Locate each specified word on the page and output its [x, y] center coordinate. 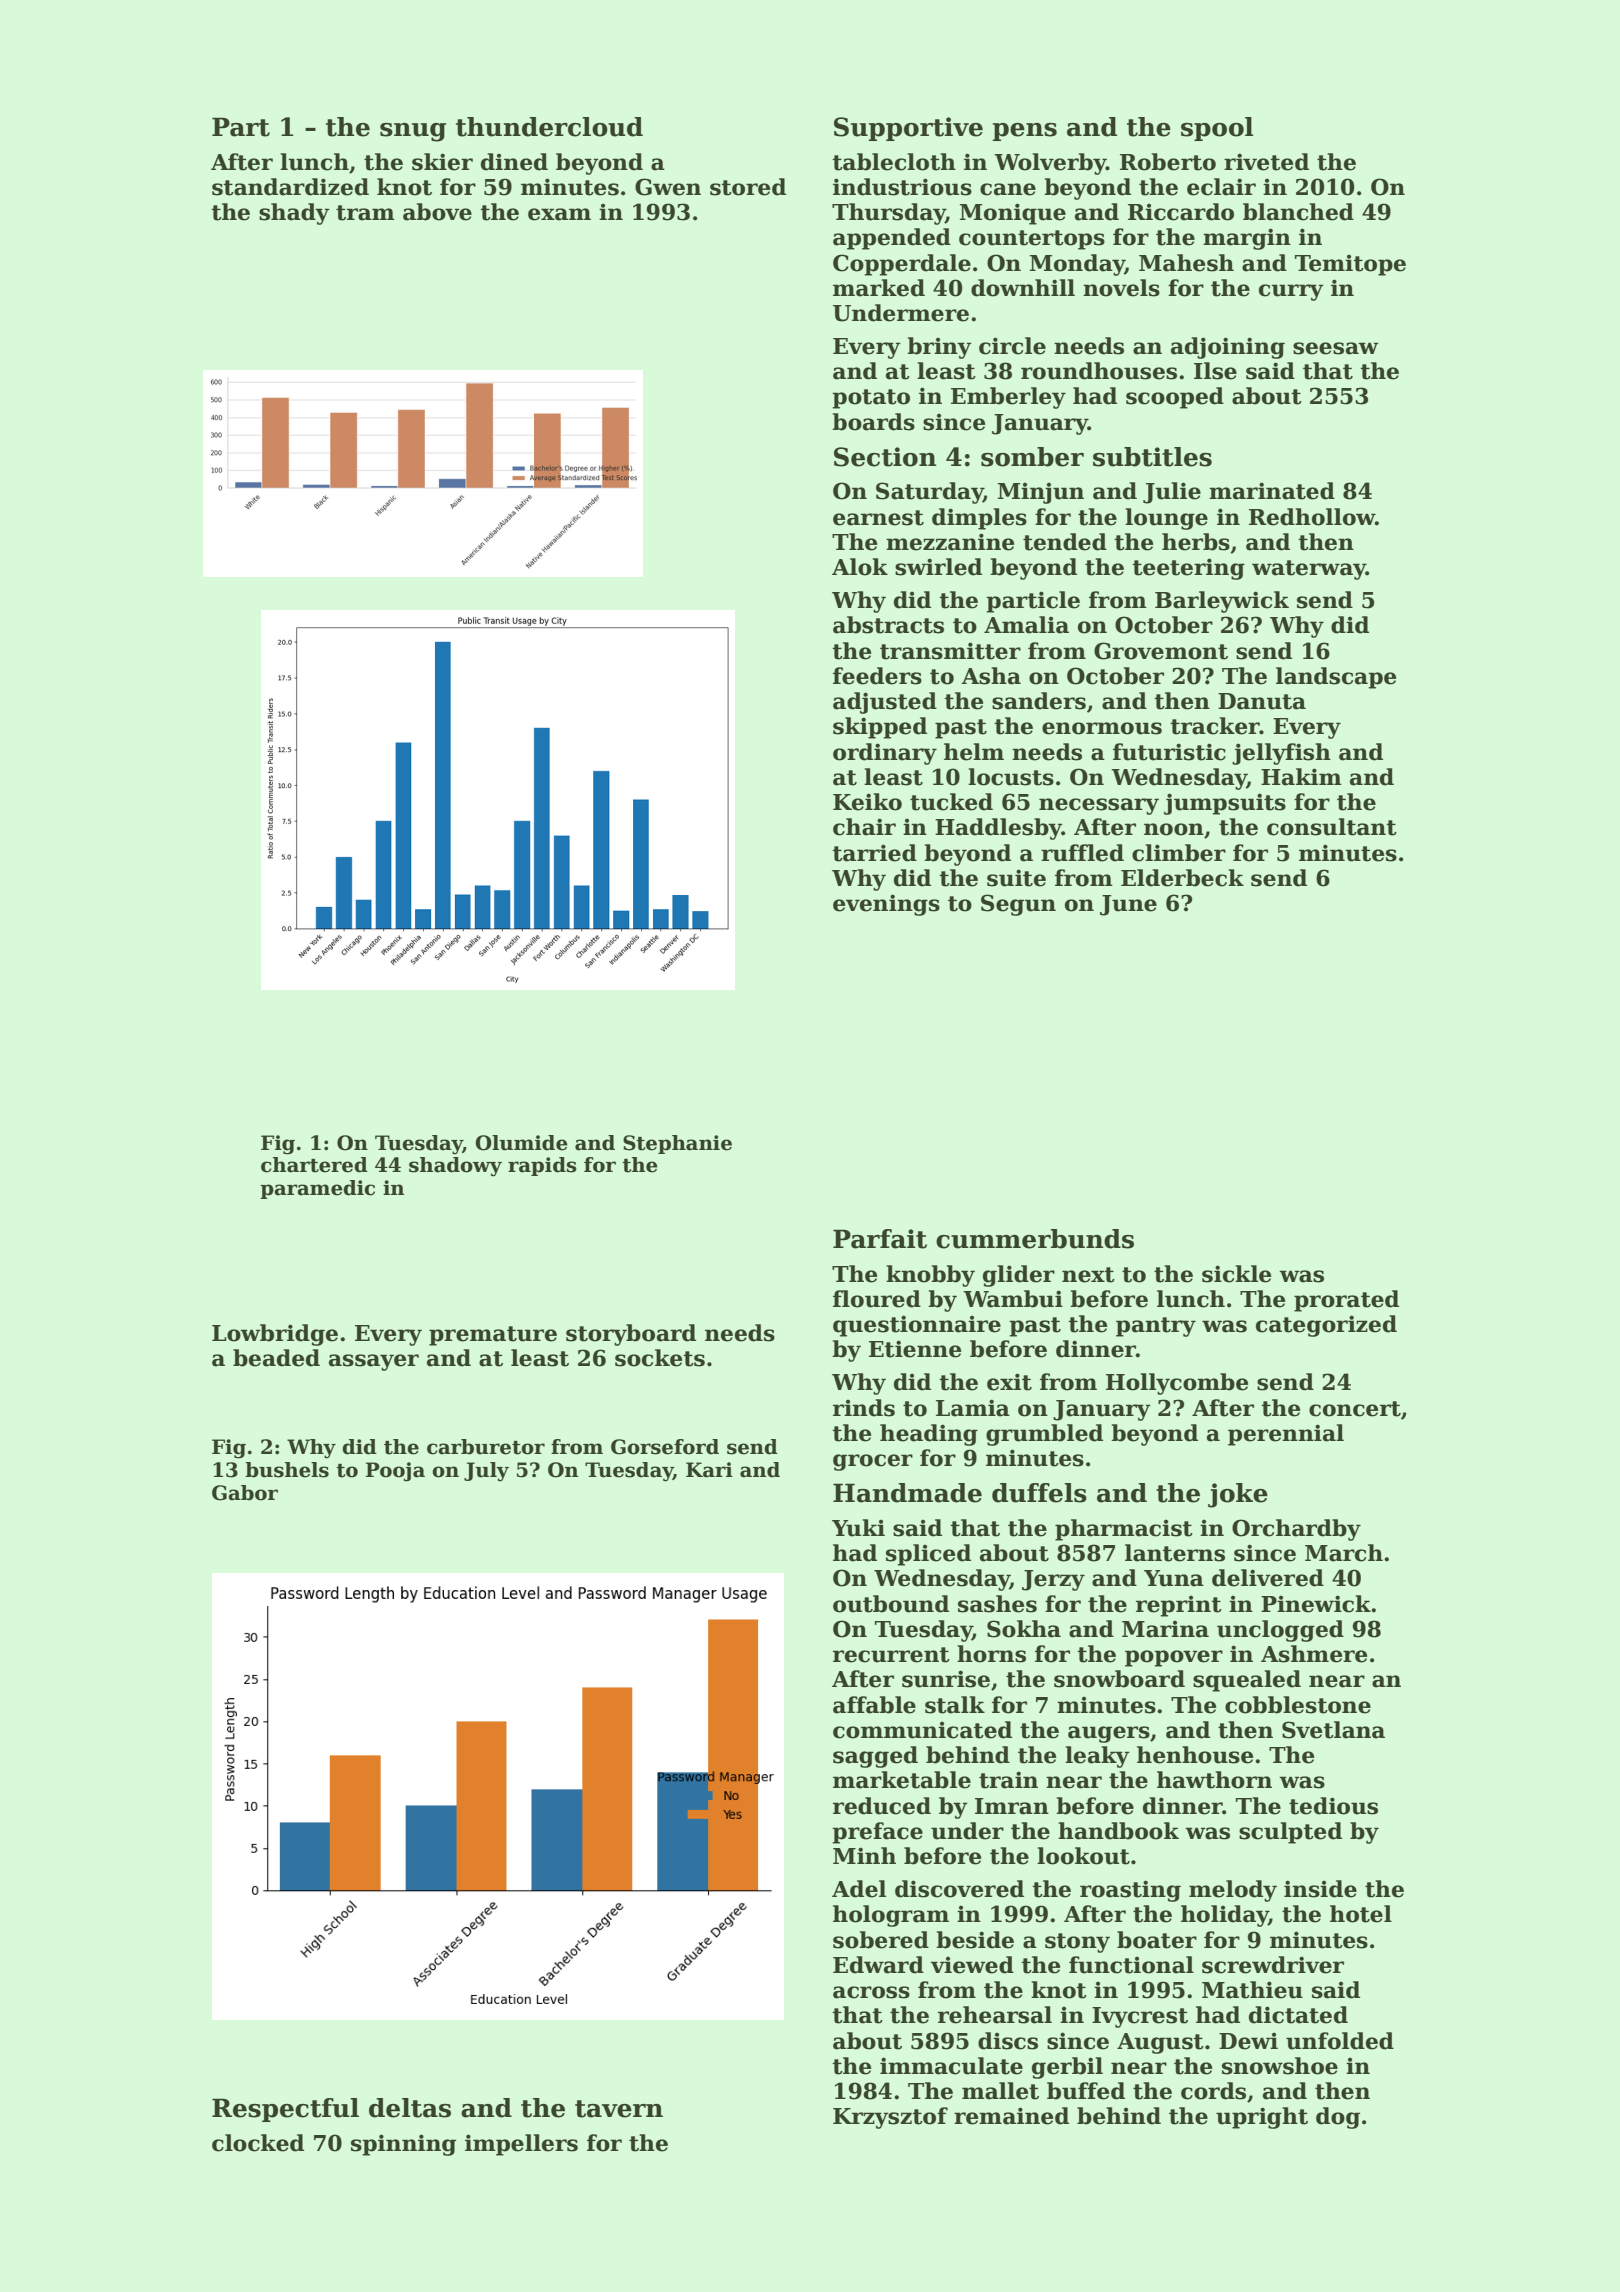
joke [1238, 1495]
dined [514, 162]
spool [1217, 129]
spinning [403, 2145]
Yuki [858, 1528]
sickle [1236, 1274]
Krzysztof [890, 2118]
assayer [374, 1362]
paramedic [317, 1189]
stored [748, 187]
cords [1213, 2091]
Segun [1018, 905]
